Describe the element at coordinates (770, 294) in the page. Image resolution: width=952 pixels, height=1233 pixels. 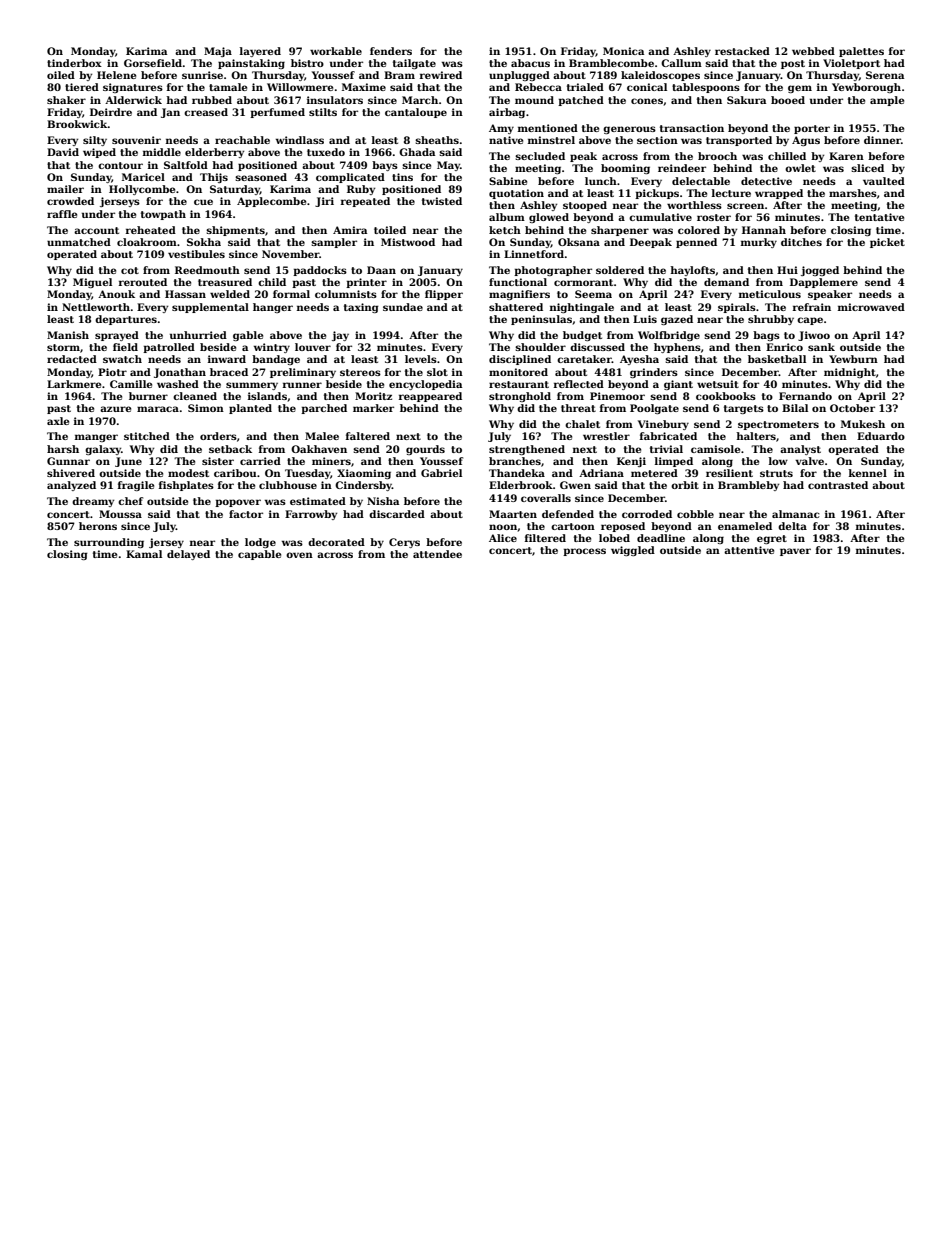
I see `meticulous` at that location.
